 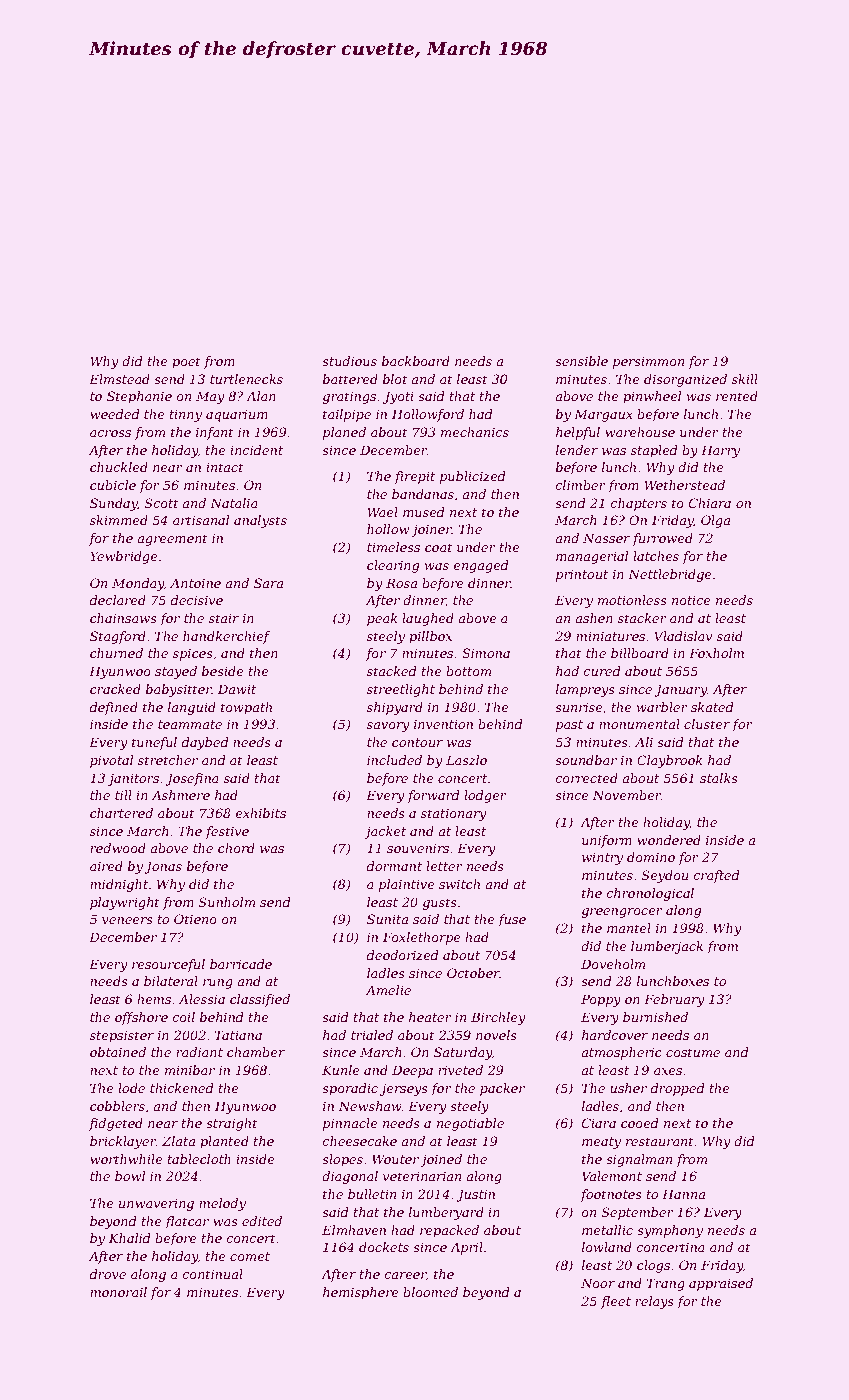 What do you see at coordinates (648, 362) in the page?
I see `persimmon` at bounding box center [648, 362].
